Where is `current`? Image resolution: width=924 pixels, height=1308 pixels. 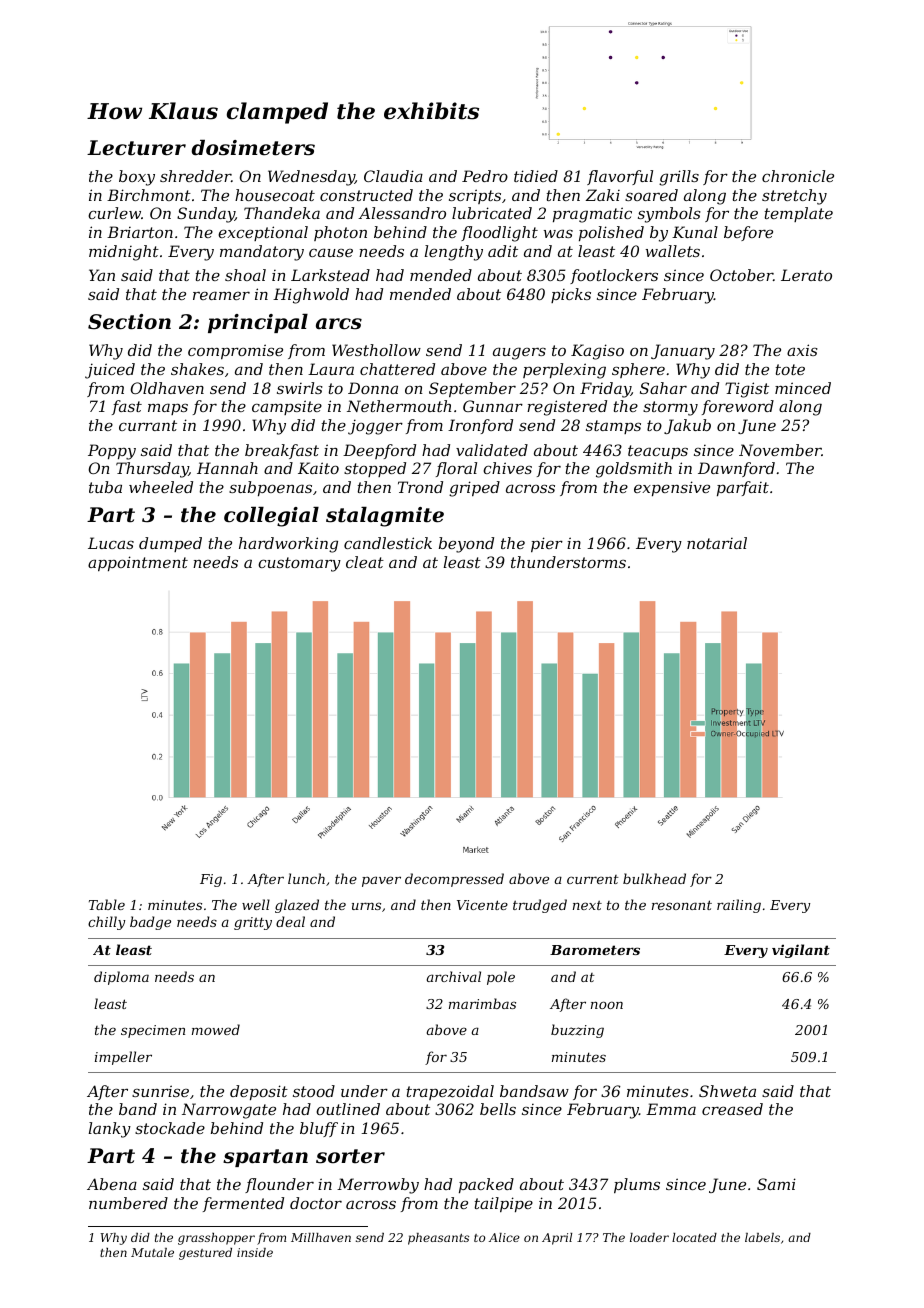
current is located at coordinates (593, 879).
